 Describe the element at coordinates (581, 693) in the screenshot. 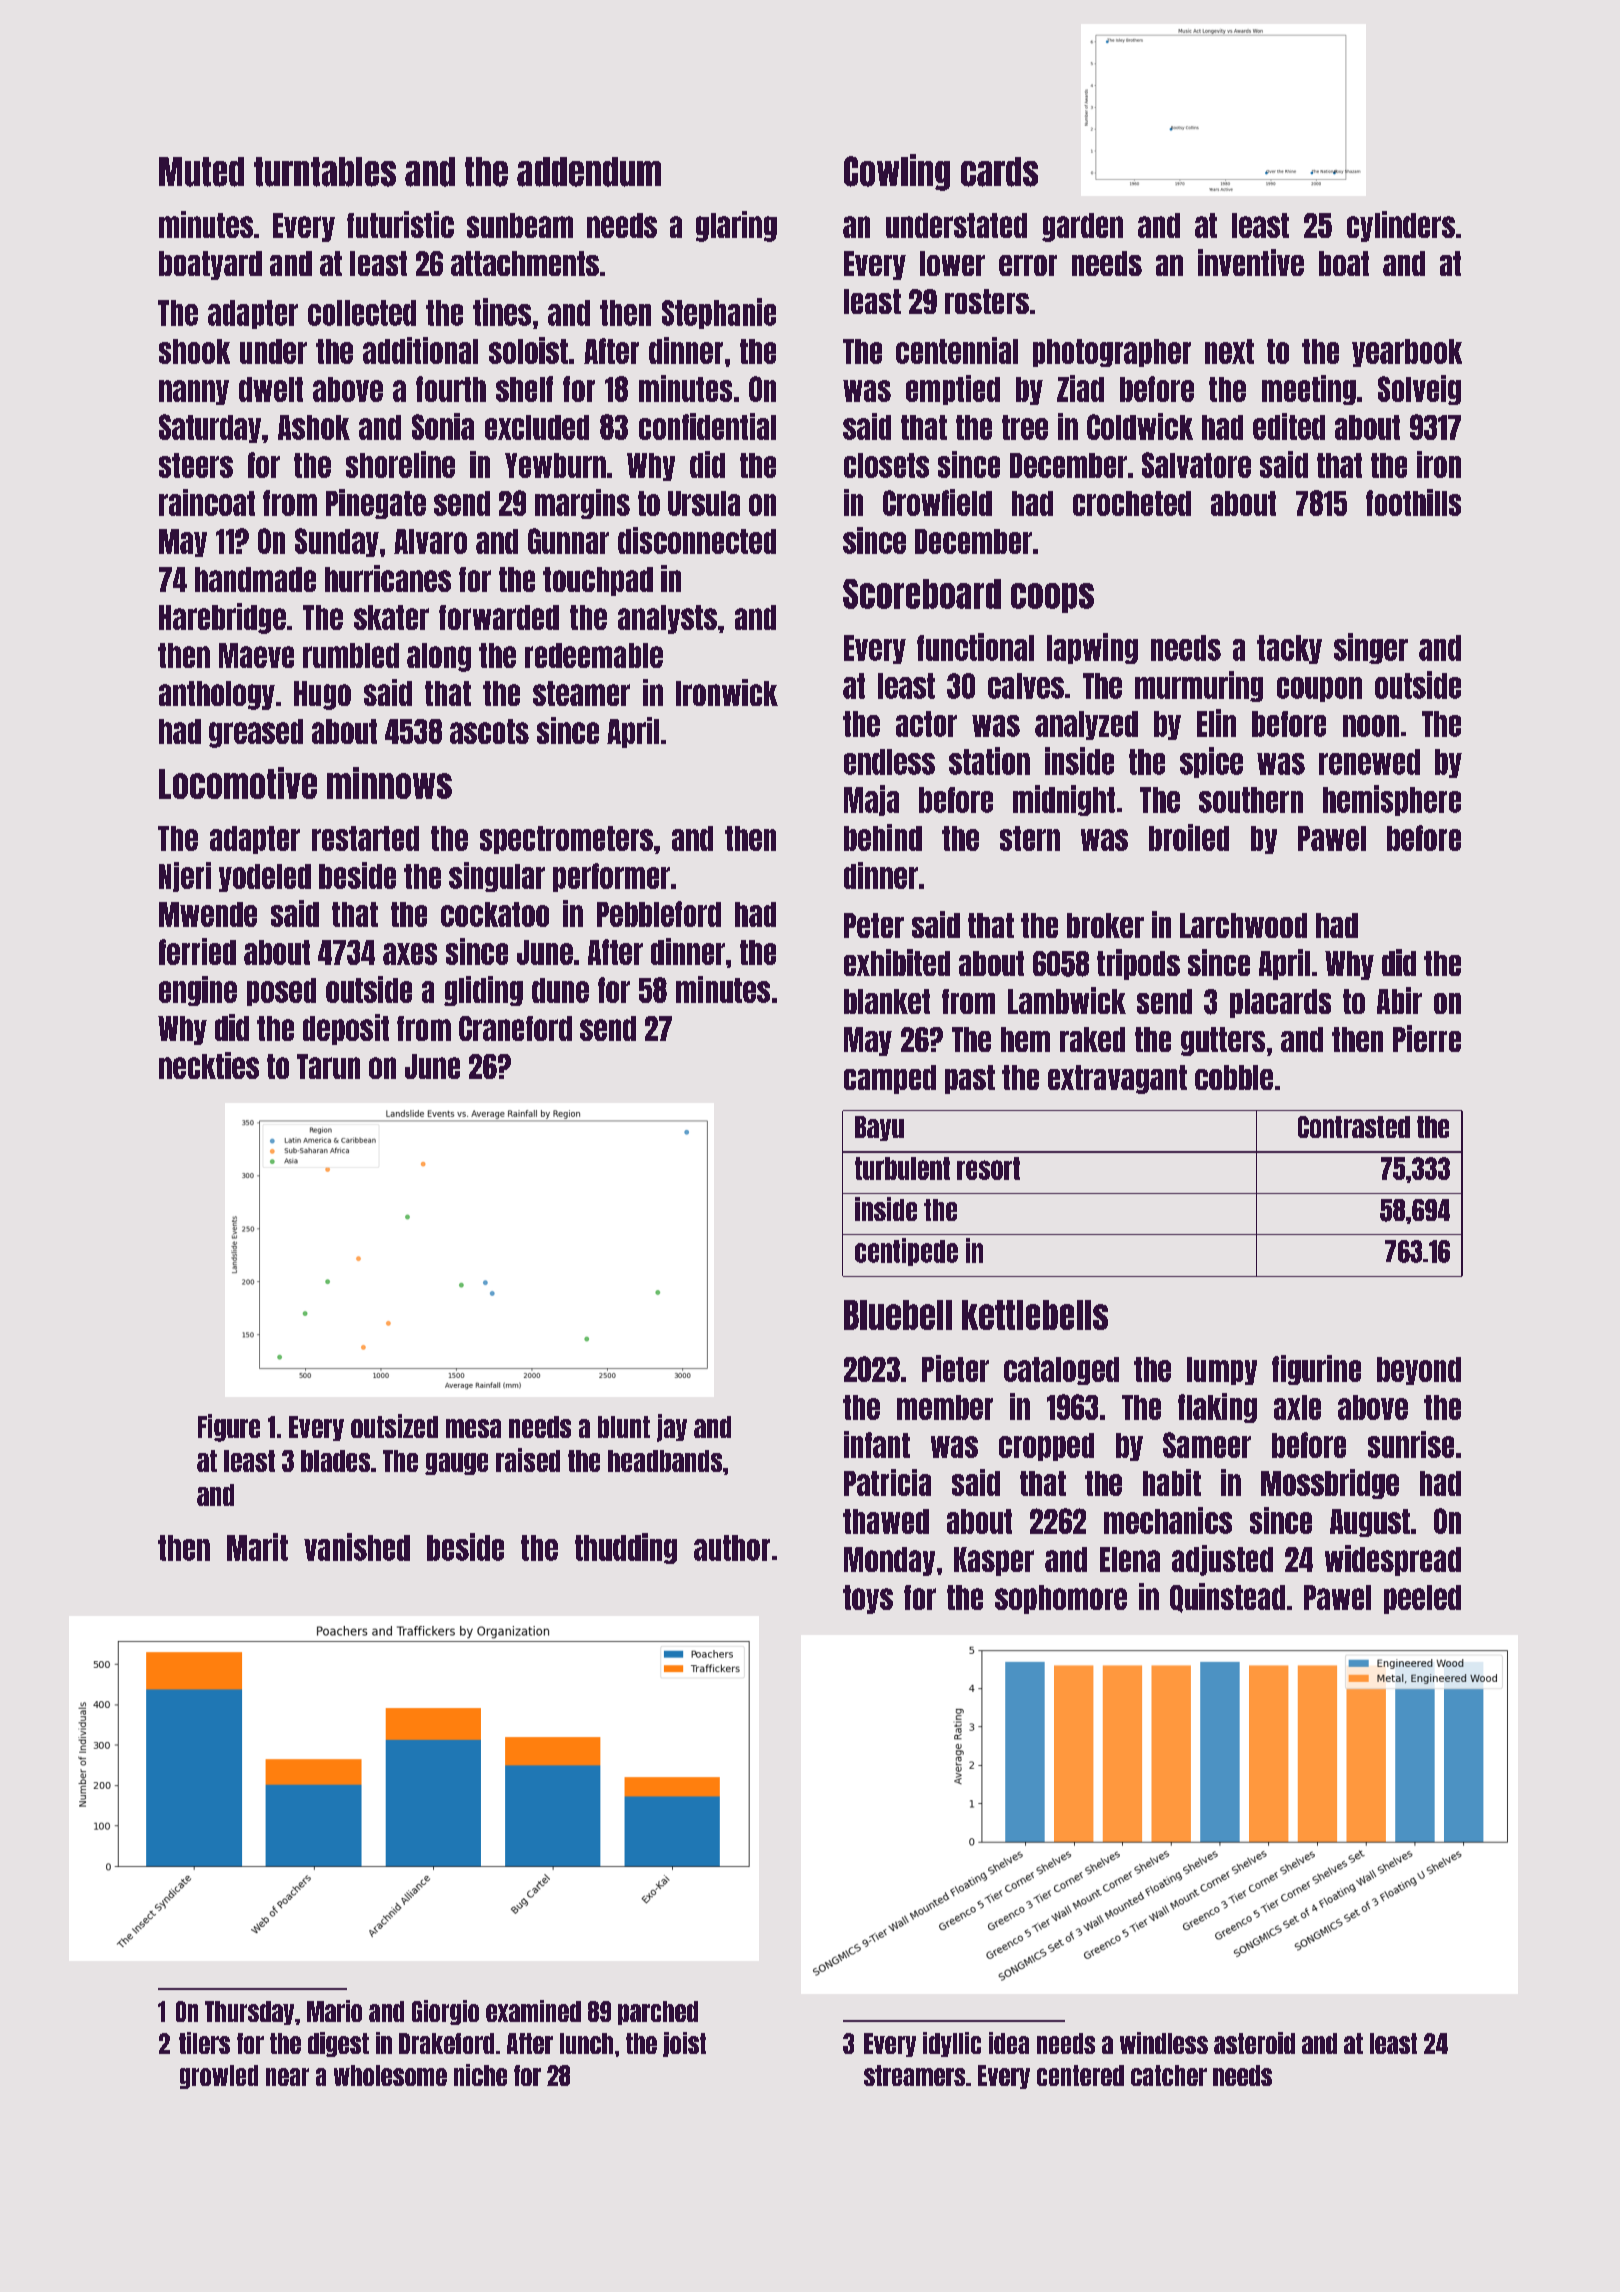

I see `steamer` at that location.
